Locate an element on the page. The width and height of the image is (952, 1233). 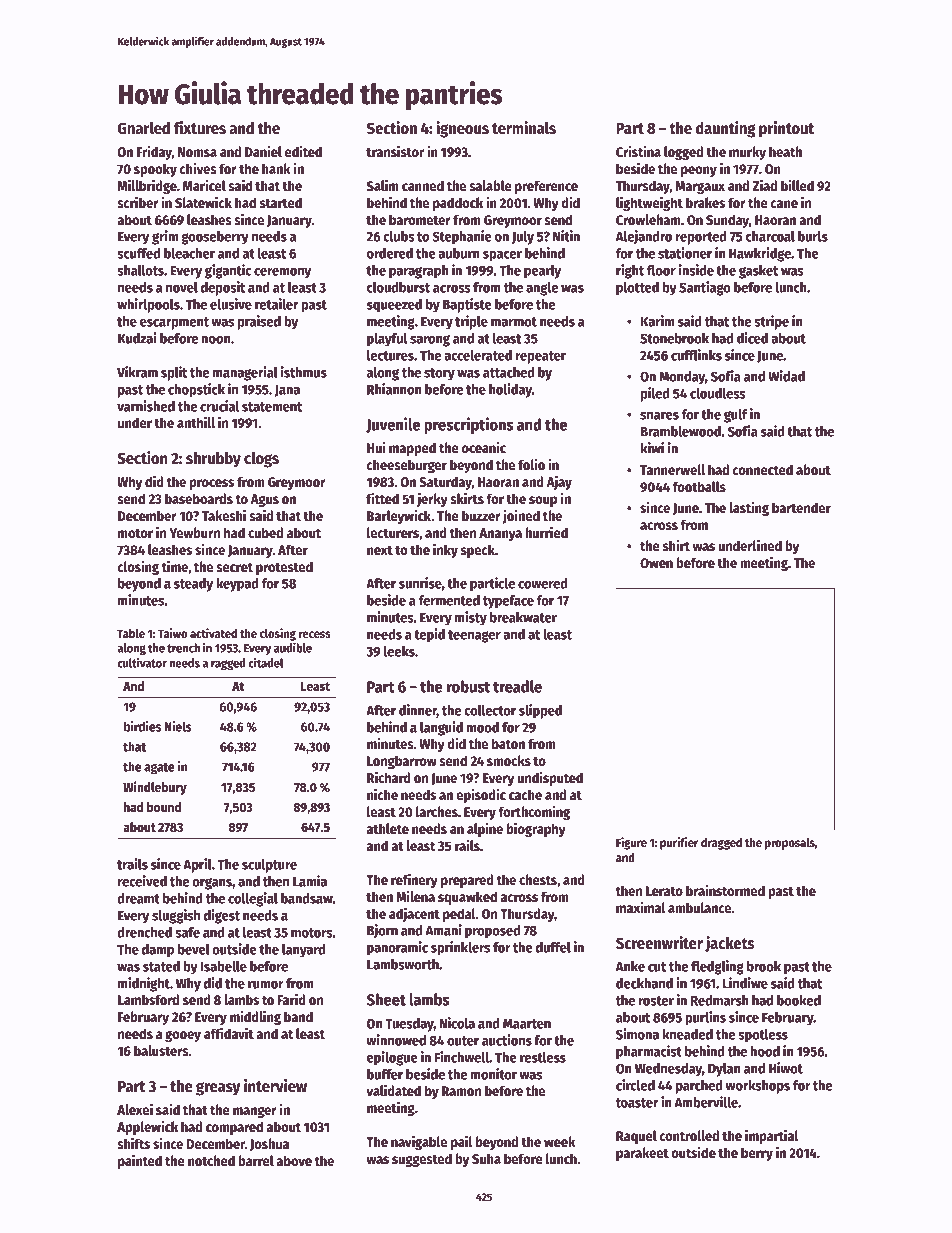
Agus is located at coordinates (264, 500).
